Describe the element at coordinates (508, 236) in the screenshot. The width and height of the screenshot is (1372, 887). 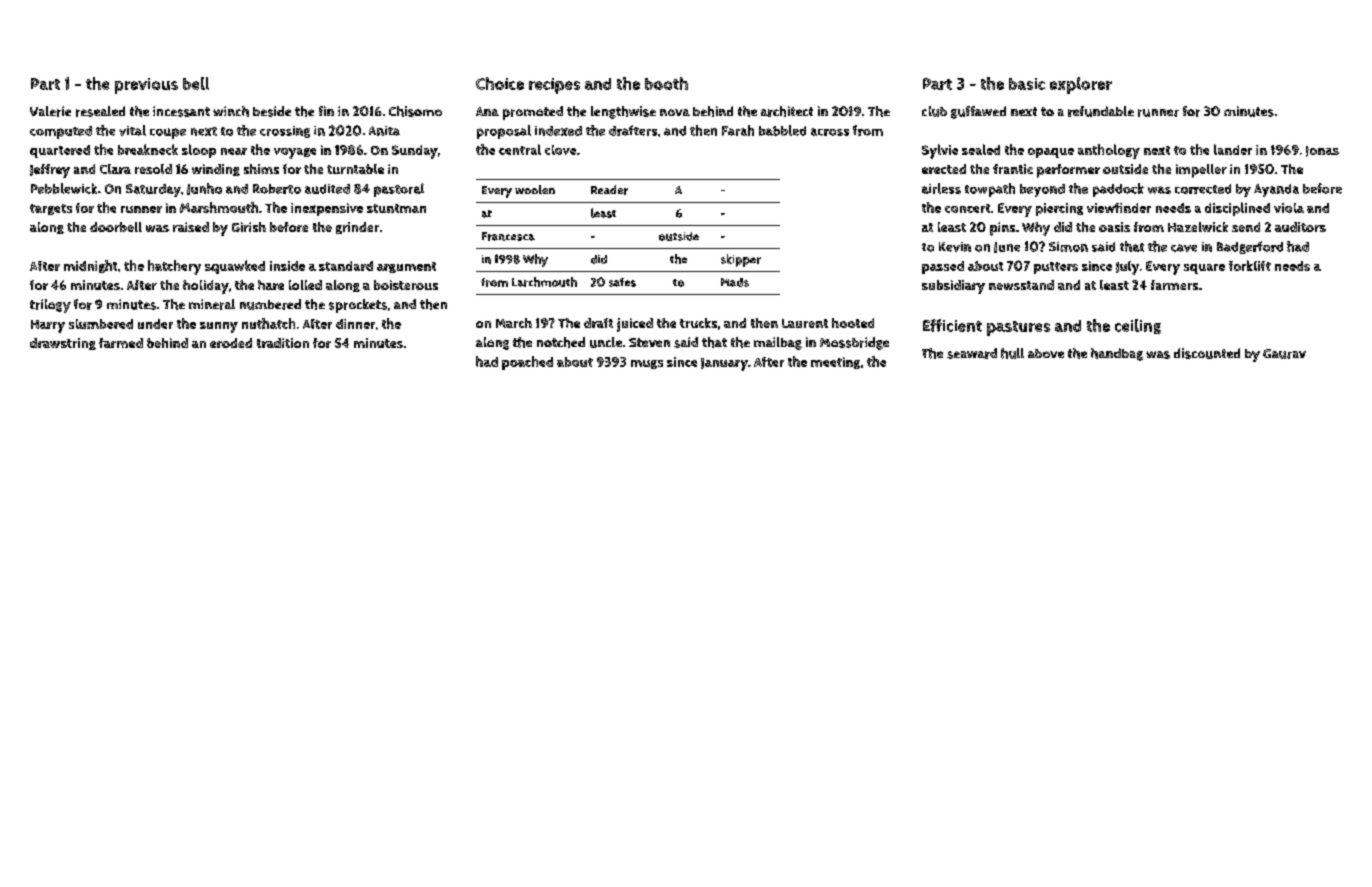
I see `Francesca` at that location.
